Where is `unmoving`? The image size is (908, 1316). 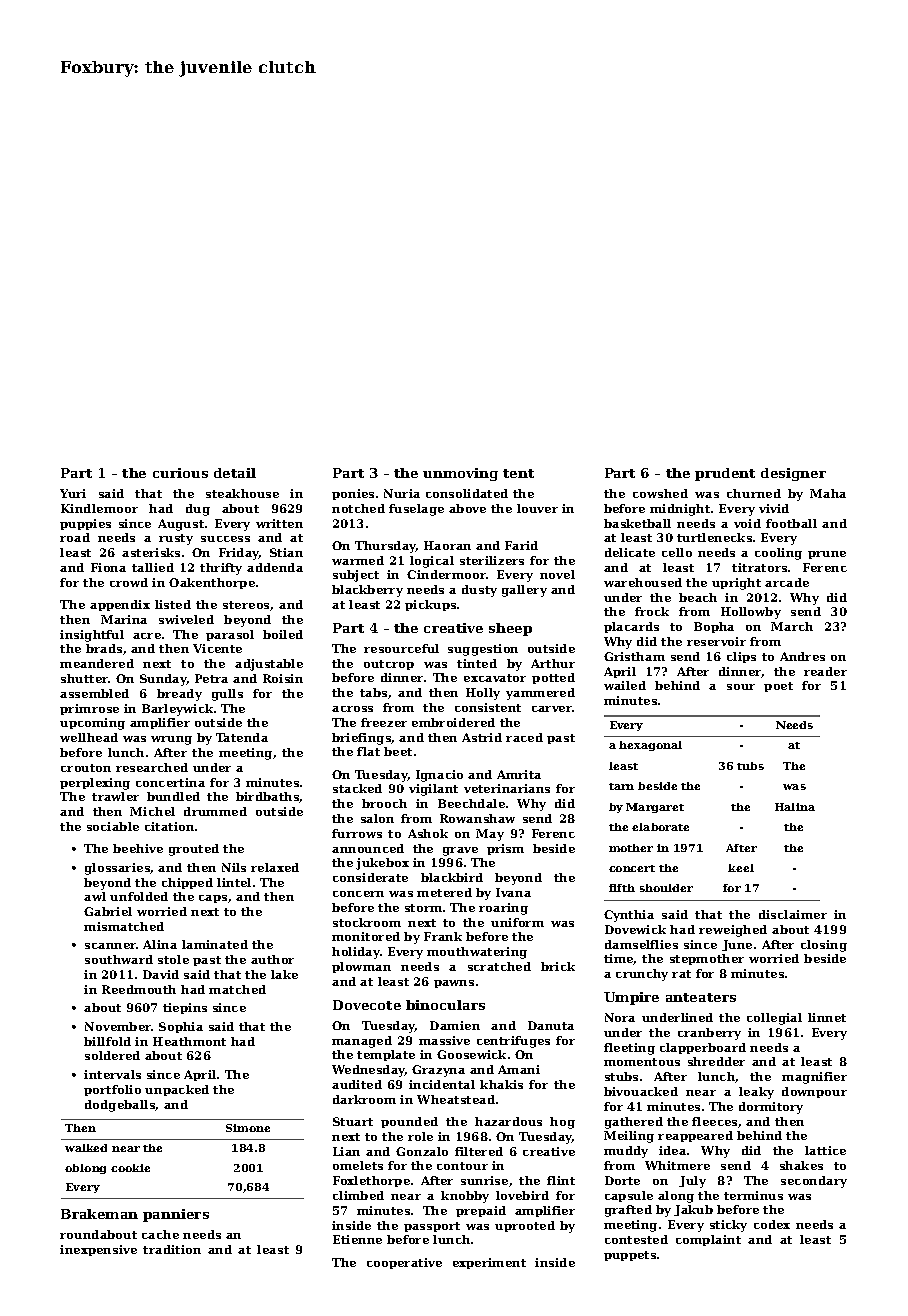 unmoving is located at coordinates (460, 474).
